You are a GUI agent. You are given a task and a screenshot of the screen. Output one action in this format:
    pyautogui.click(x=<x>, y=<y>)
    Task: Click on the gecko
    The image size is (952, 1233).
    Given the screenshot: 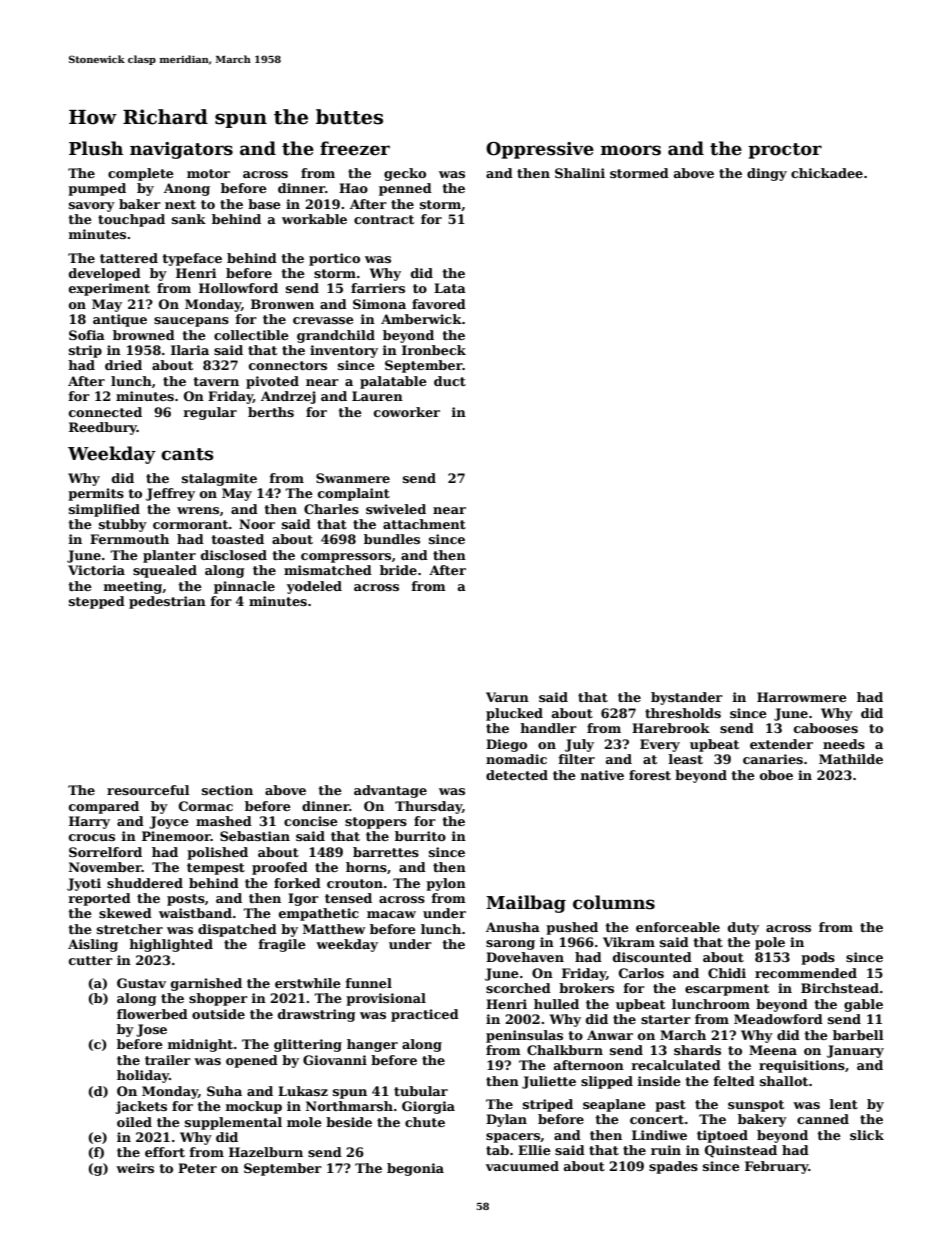 What is the action you would take?
    pyautogui.click(x=405, y=174)
